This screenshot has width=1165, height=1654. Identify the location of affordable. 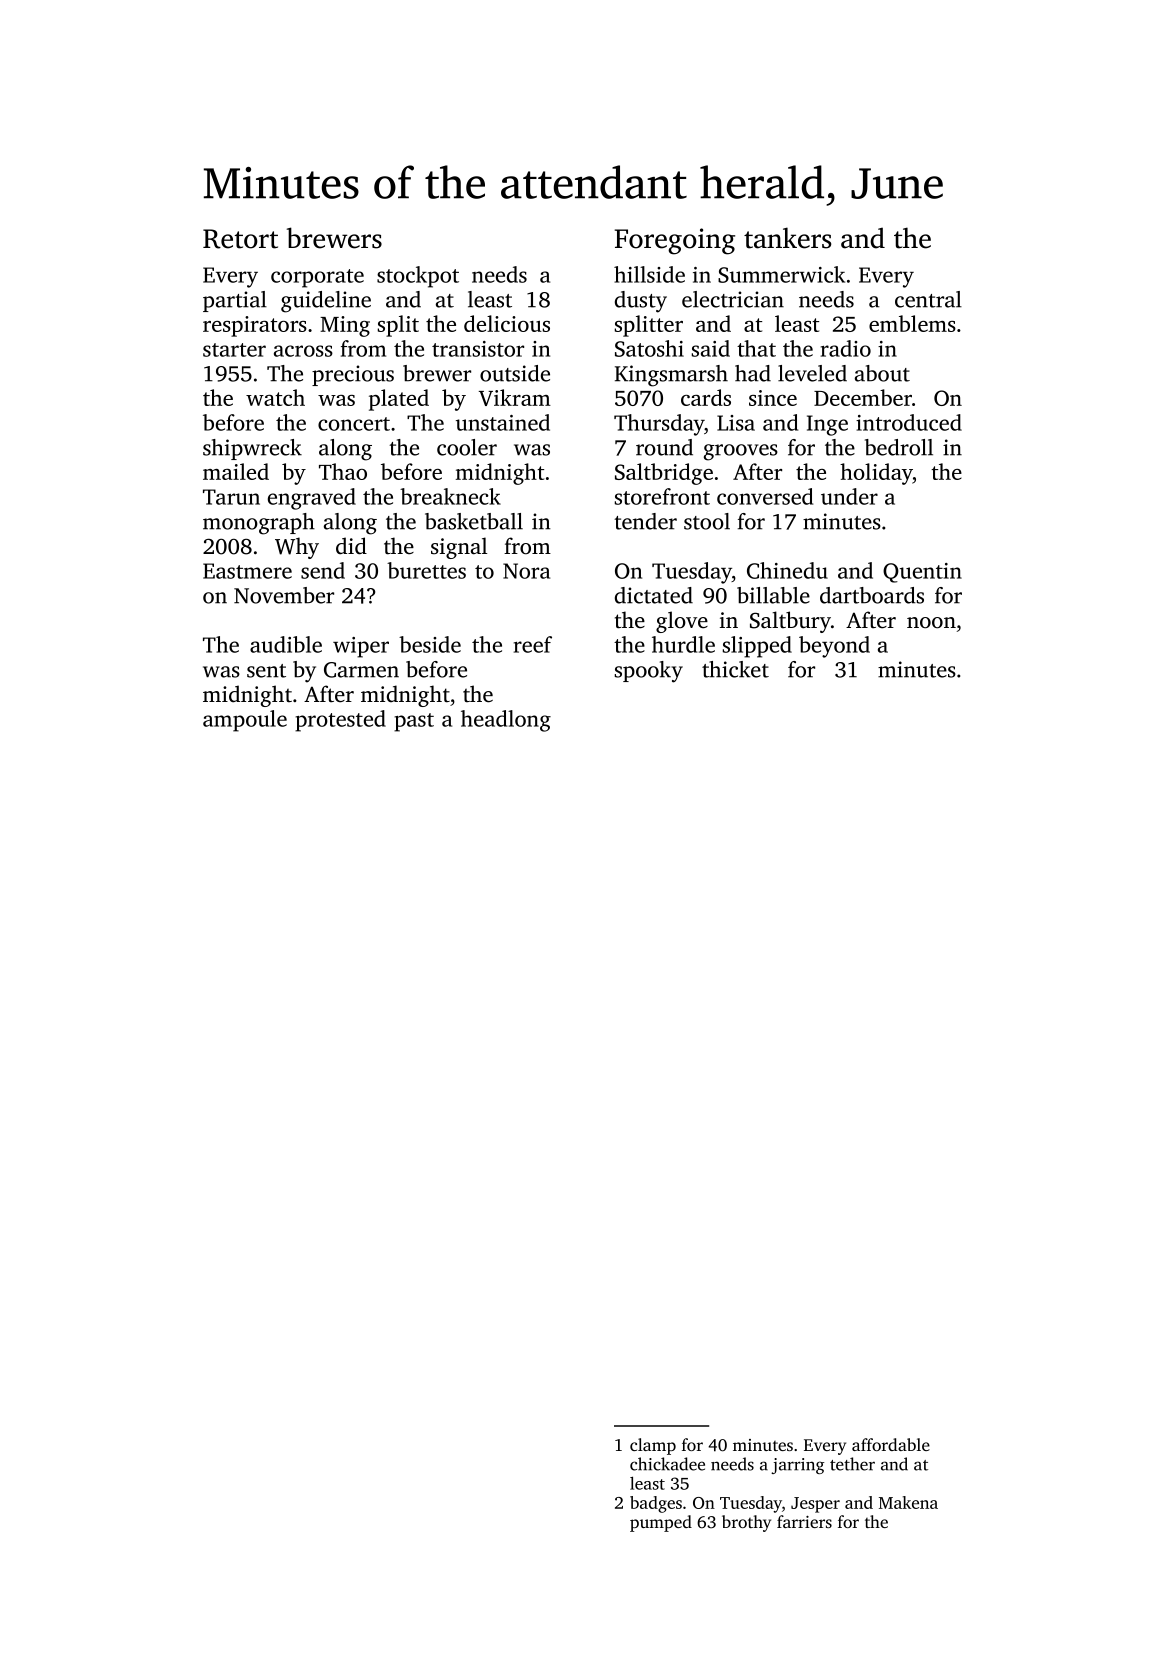
(891, 1444).
